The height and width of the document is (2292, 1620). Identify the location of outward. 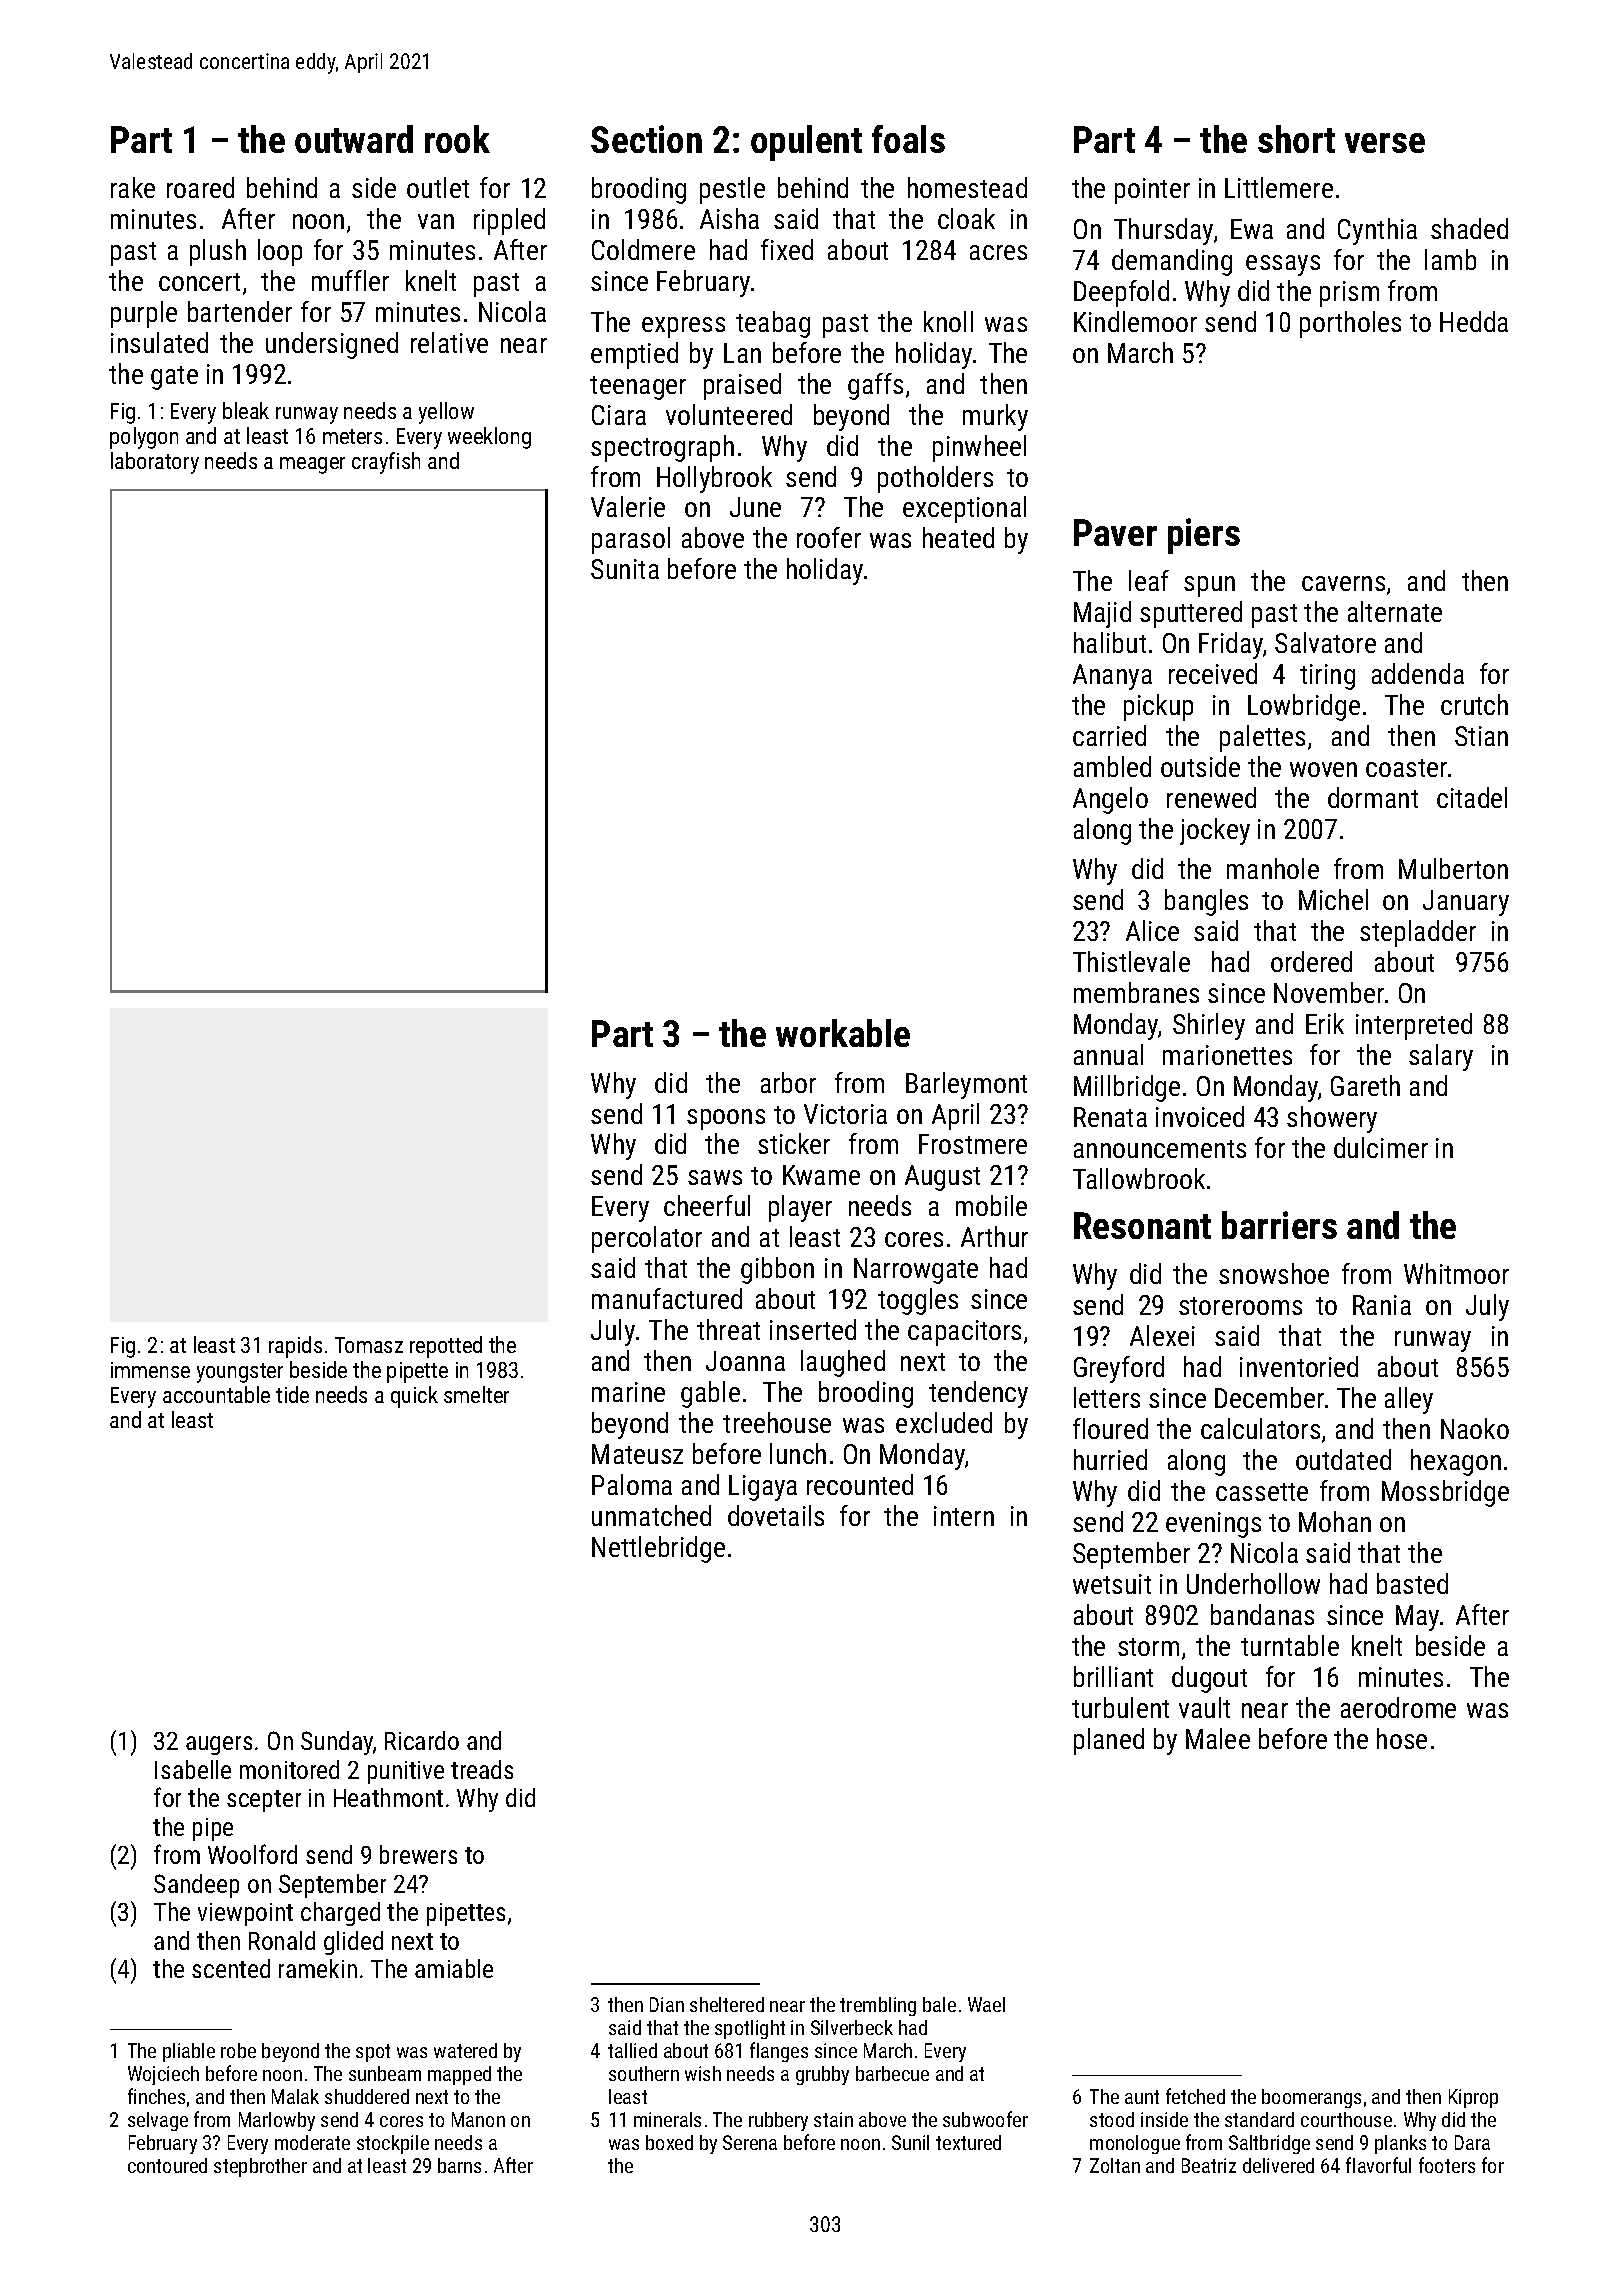
(354, 139).
